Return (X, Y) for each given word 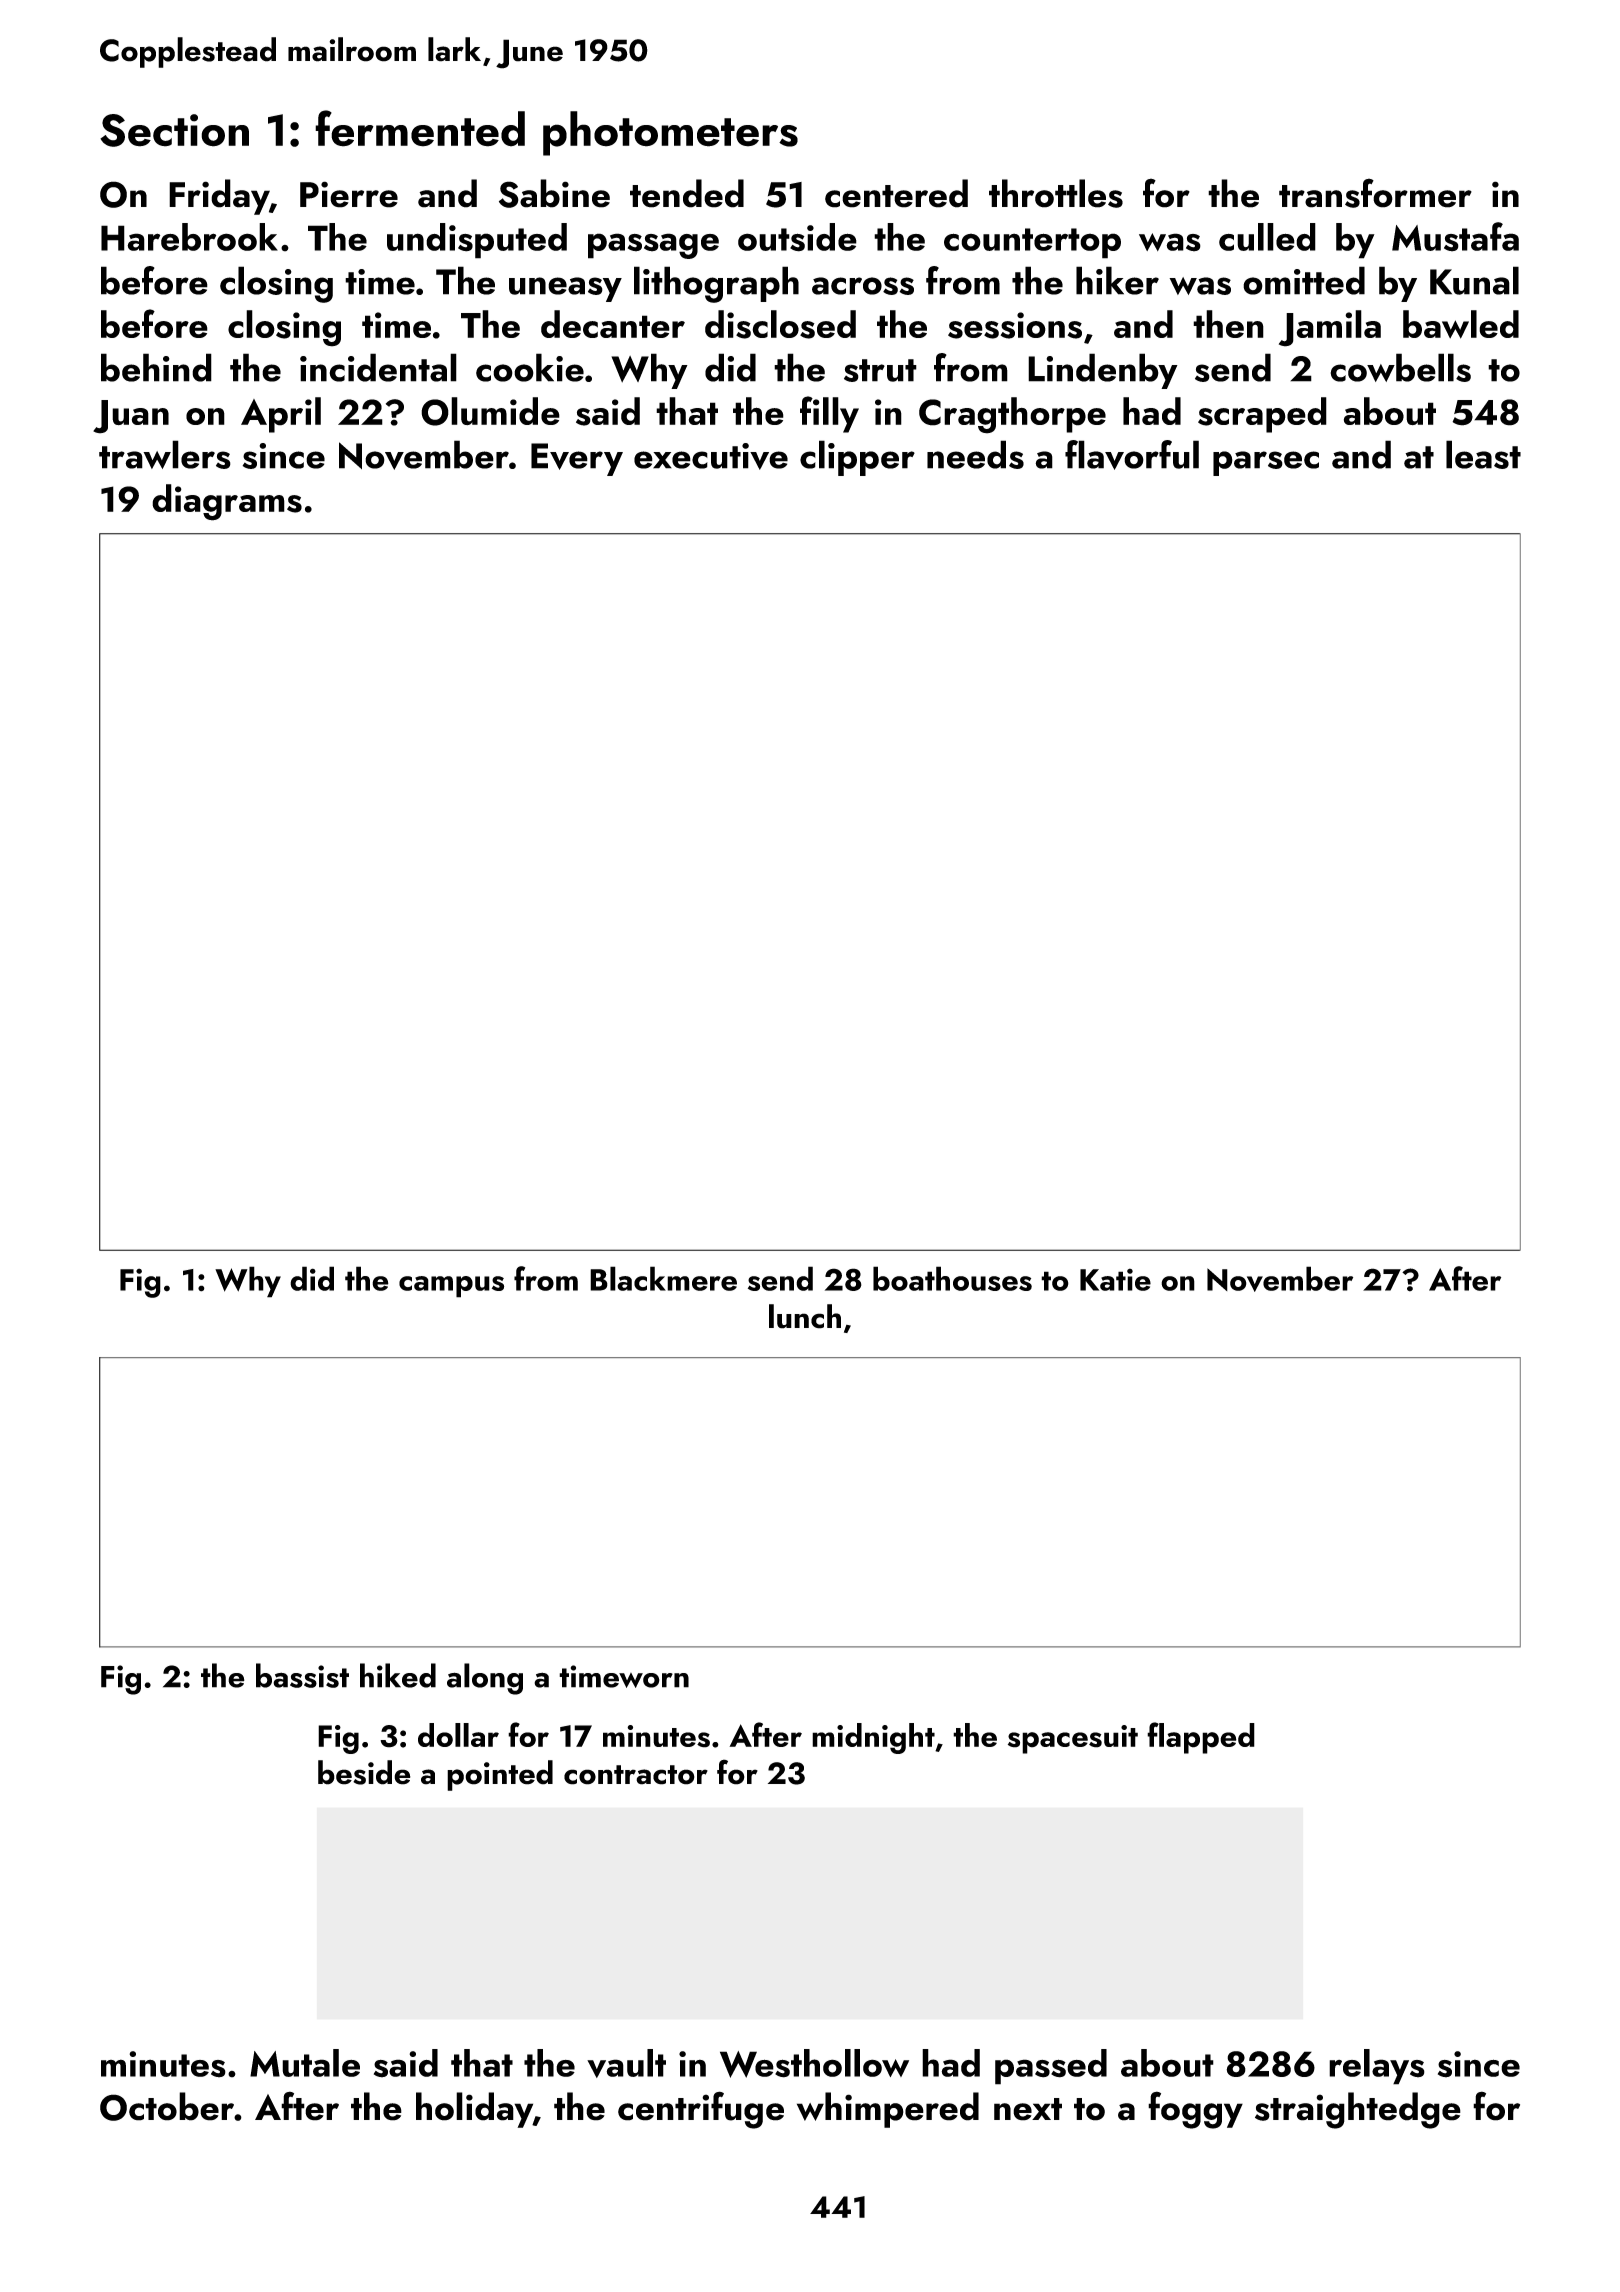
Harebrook (189, 237)
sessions (1015, 325)
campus (451, 1287)
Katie (1115, 1279)
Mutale (305, 2063)
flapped (1201, 1738)
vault (626, 2063)
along (485, 1679)
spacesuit (1073, 1739)
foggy (1195, 2110)
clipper (857, 458)
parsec (1266, 463)
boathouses (952, 1278)
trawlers (165, 454)
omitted (1304, 280)
